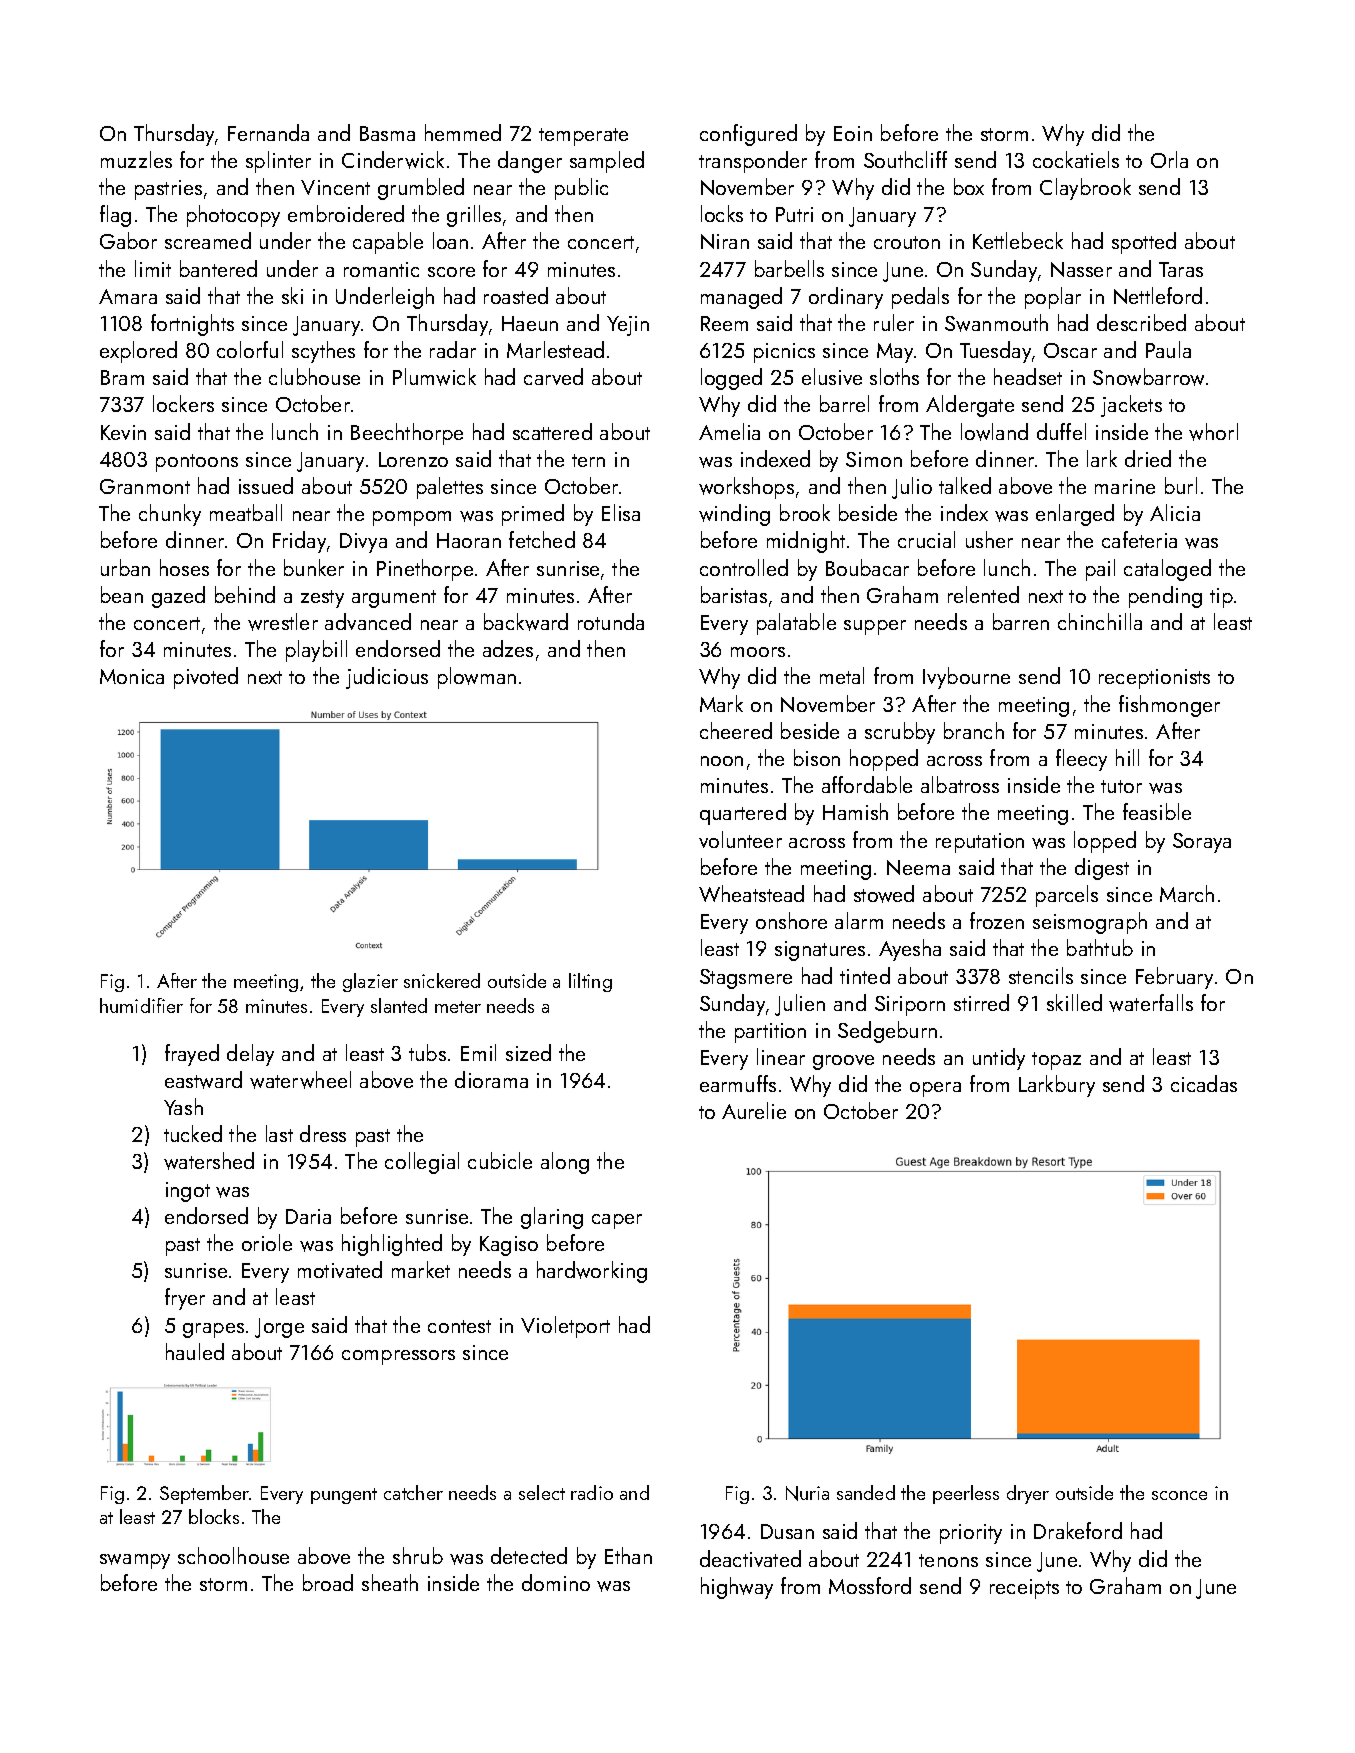 This screenshot has width=1355, height=1753. I want to click on Orla, so click(1169, 159).
